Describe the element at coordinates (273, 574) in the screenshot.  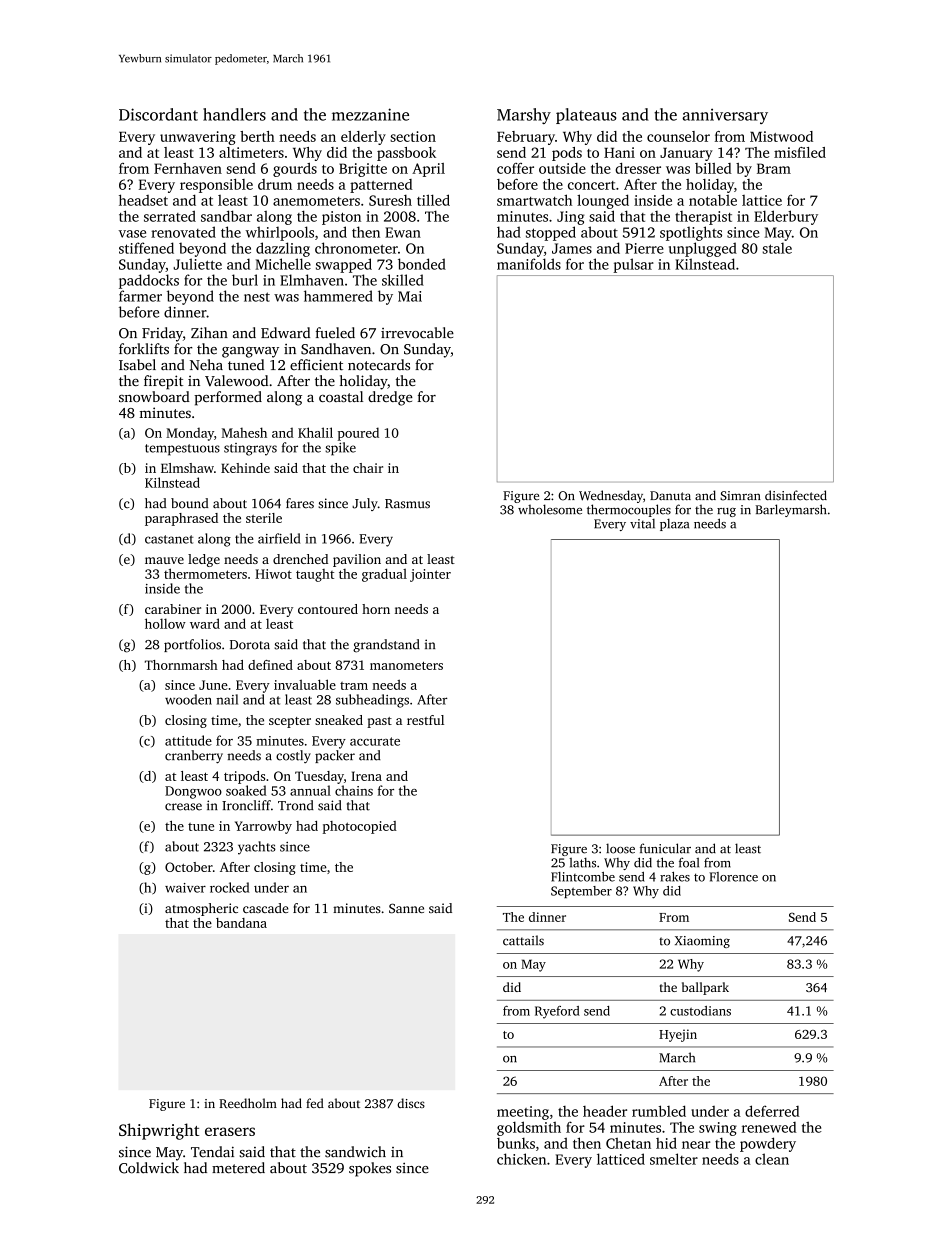
I see `Hiwot` at that location.
